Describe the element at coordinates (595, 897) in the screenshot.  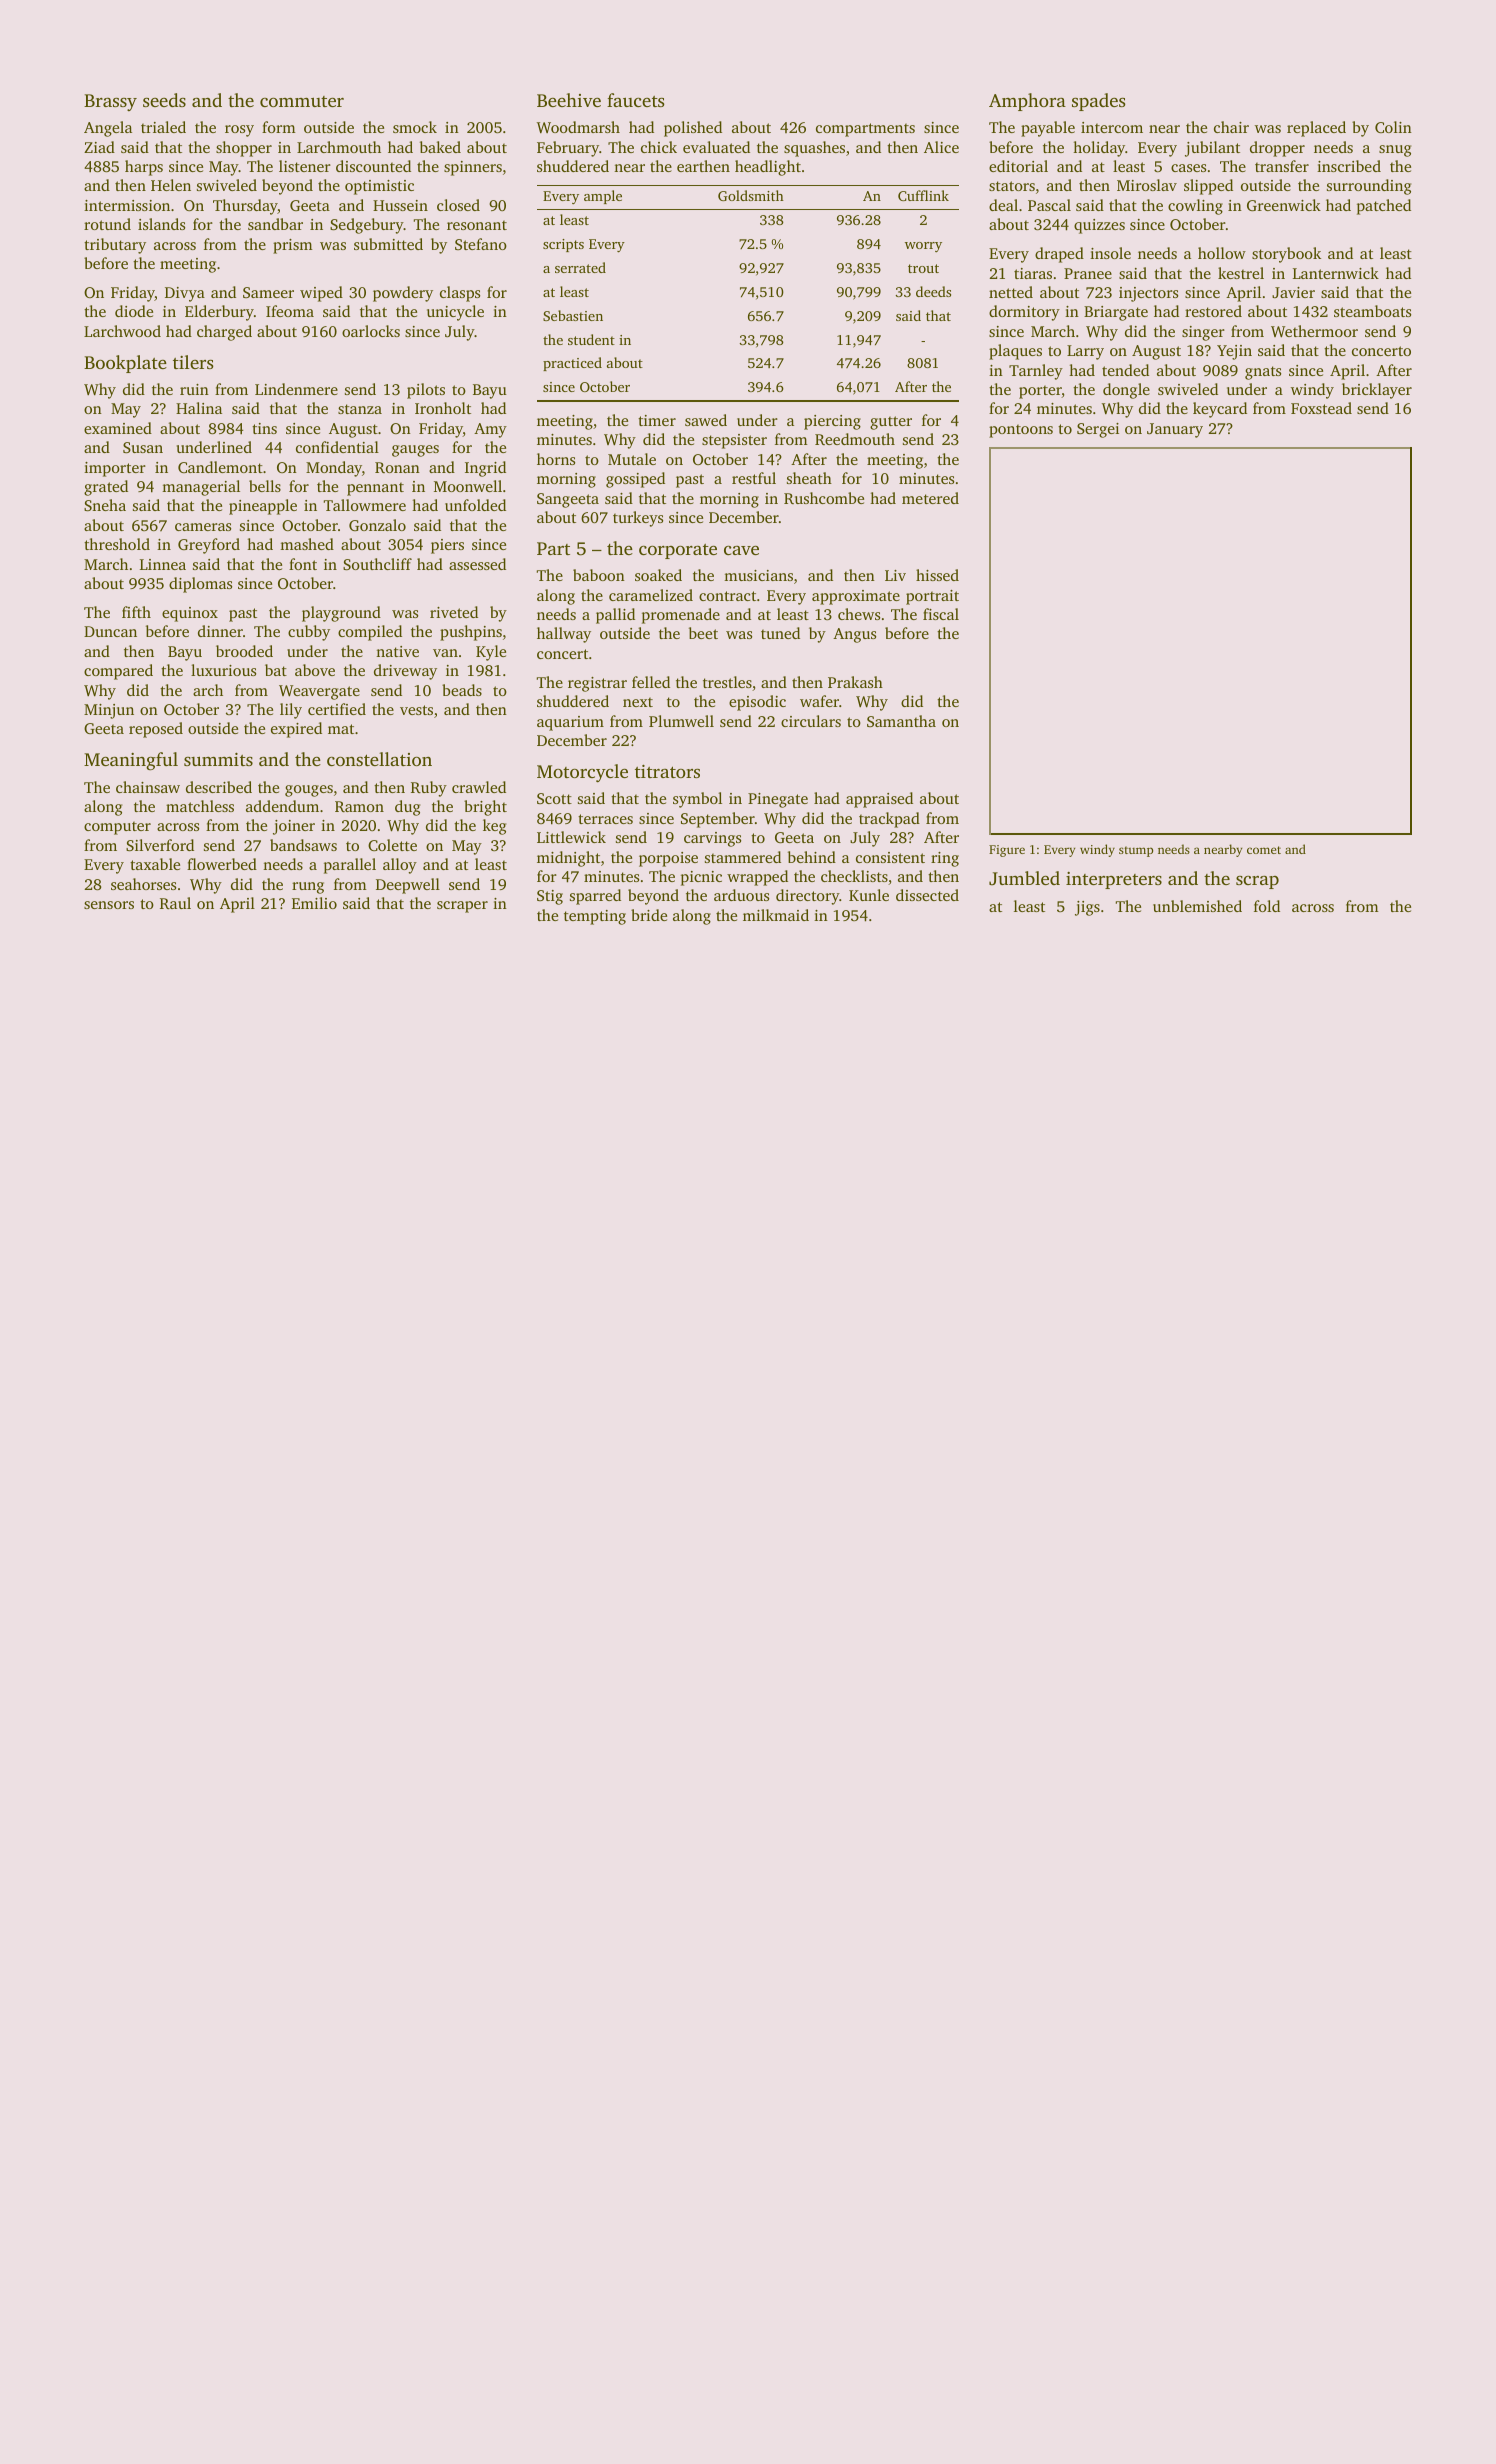
I see `sparred` at that location.
